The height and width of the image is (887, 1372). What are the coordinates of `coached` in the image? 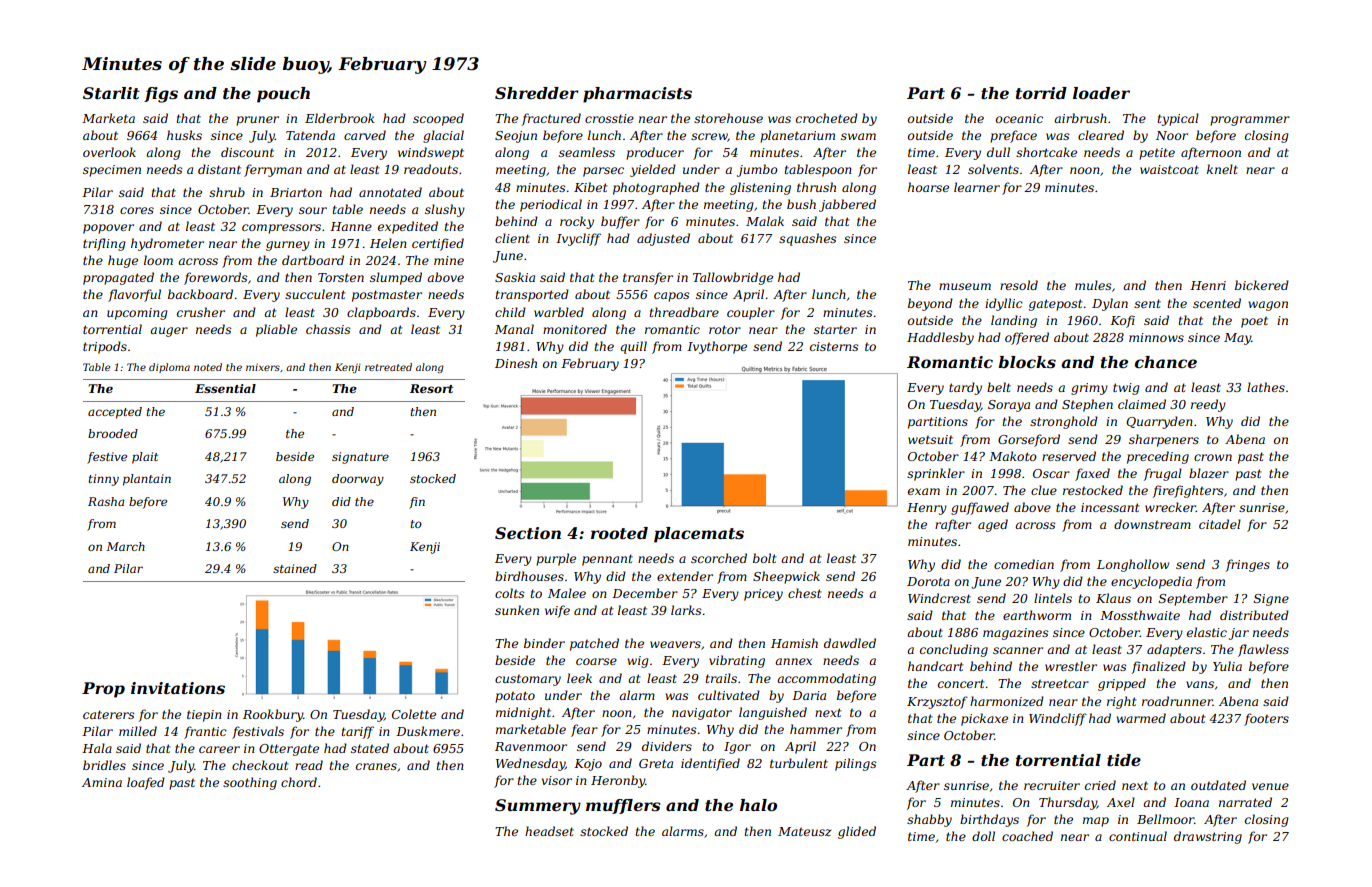 It's located at (1027, 836).
